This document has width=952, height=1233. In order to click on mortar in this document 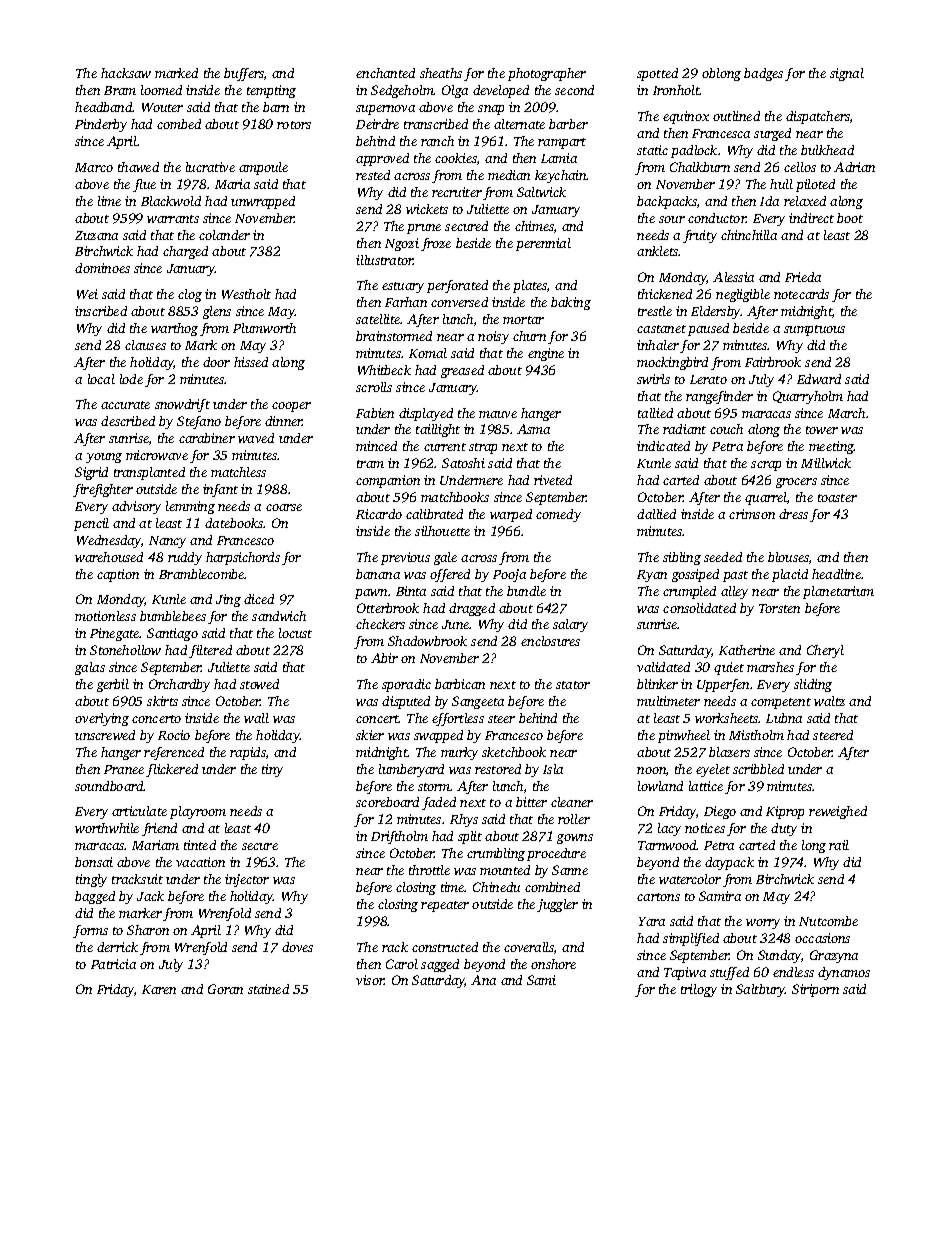, I will do `click(523, 320)`.
